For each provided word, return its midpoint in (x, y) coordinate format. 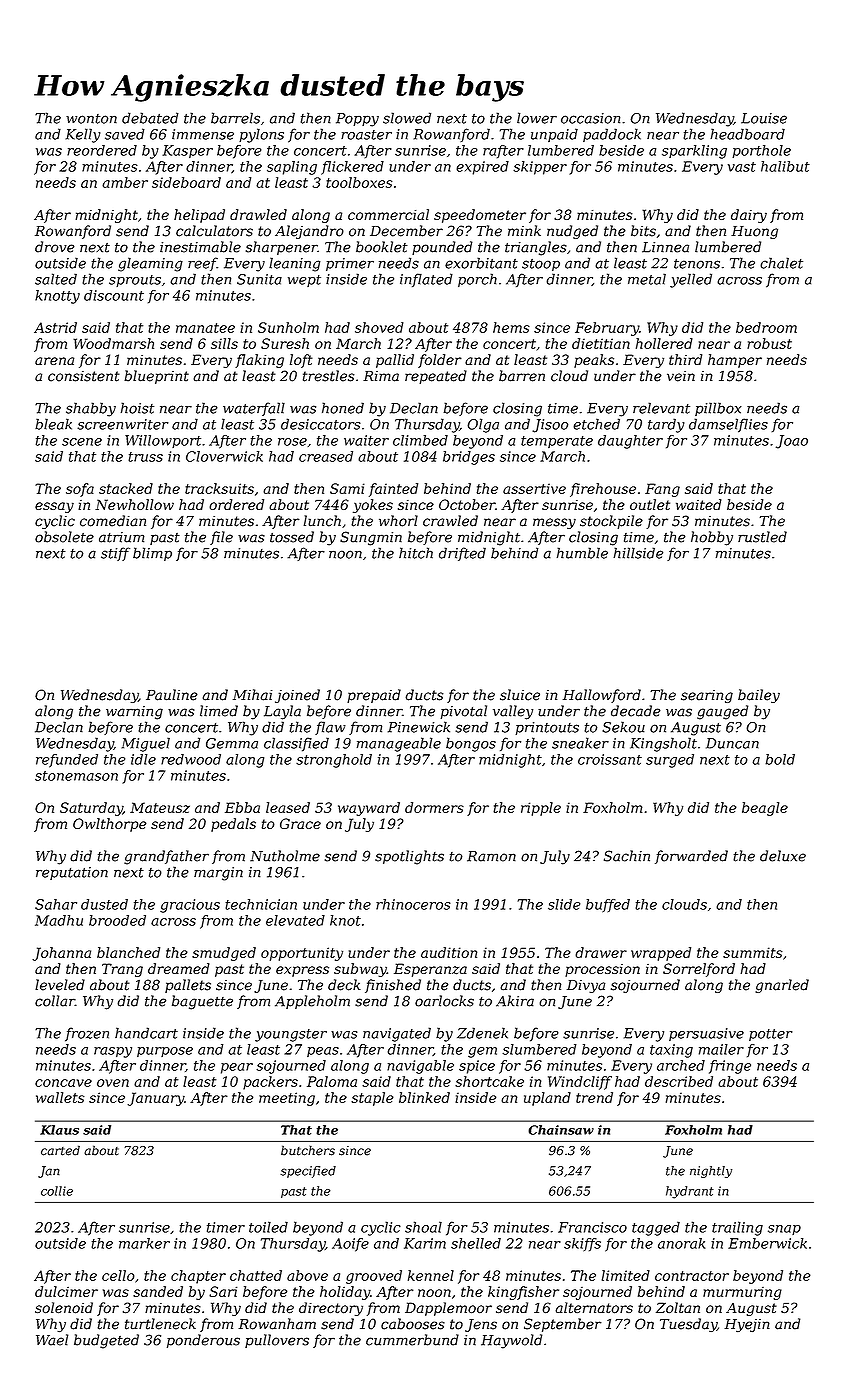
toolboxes (359, 182)
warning (134, 713)
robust (769, 343)
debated (150, 118)
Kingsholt (663, 744)
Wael (52, 1340)
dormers (434, 807)
